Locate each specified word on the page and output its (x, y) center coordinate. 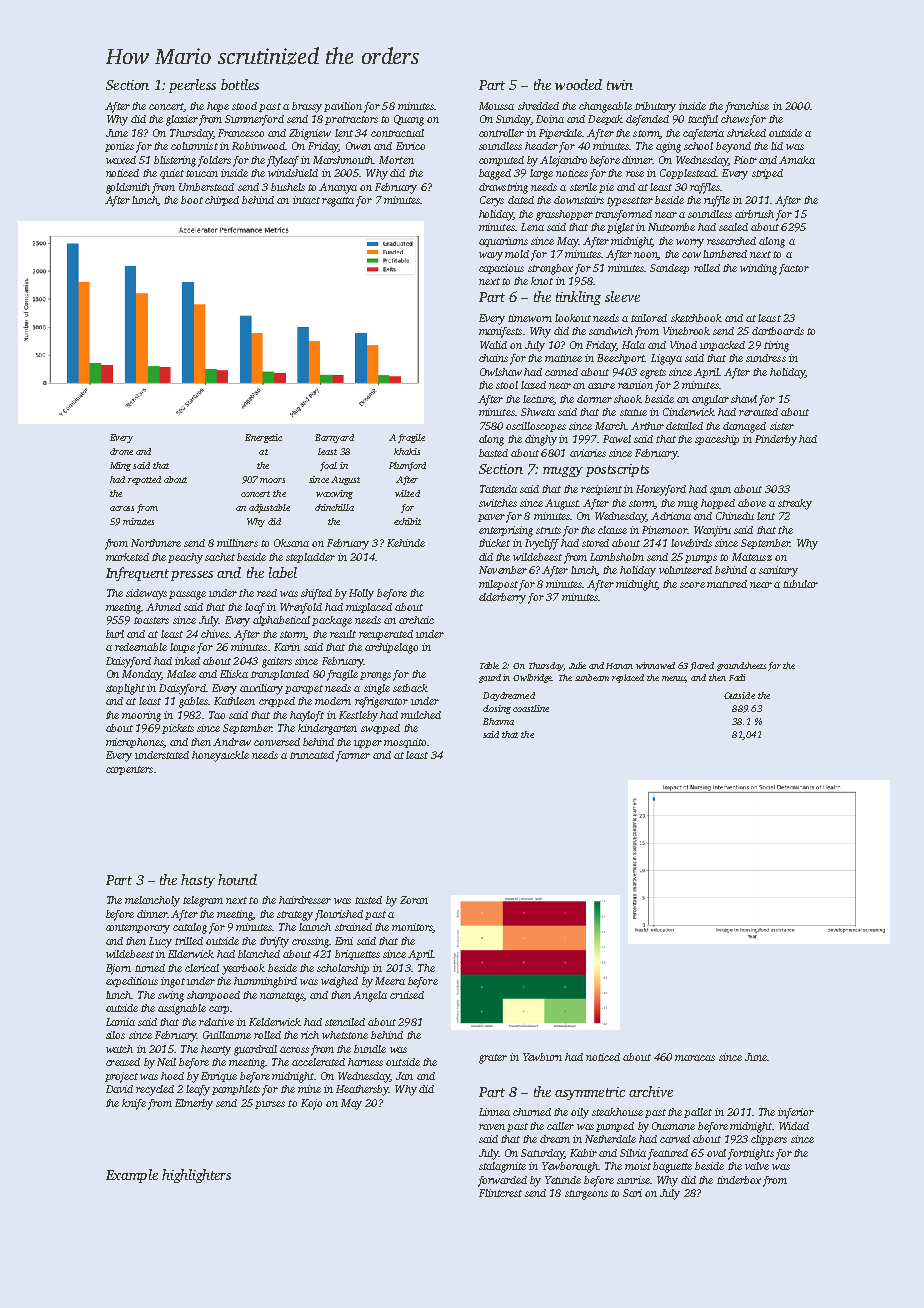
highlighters (196, 1176)
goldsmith (128, 188)
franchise (747, 107)
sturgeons (586, 1195)
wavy (491, 256)
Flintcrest (500, 1193)
